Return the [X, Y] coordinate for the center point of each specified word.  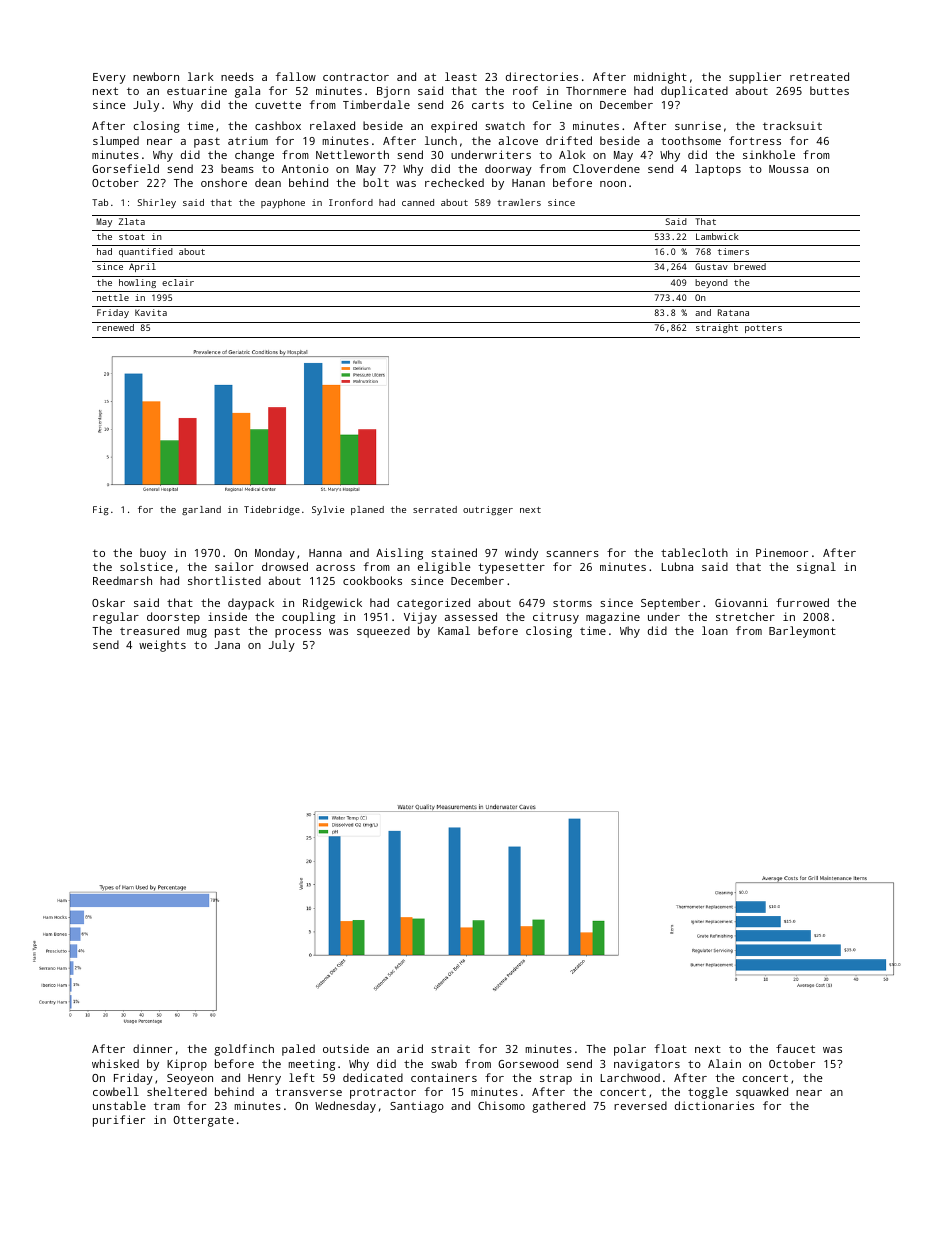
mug [197, 633]
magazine [613, 618]
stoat [132, 237]
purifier [119, 1121]
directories [542, 76]
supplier [755, 78]
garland [201, 510]
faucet [795, 1048]
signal [816, 568]
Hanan [528, 183]
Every [109, 78]
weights [162, 646]
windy [521, 554]
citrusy [556, 618]
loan [715, 630]
